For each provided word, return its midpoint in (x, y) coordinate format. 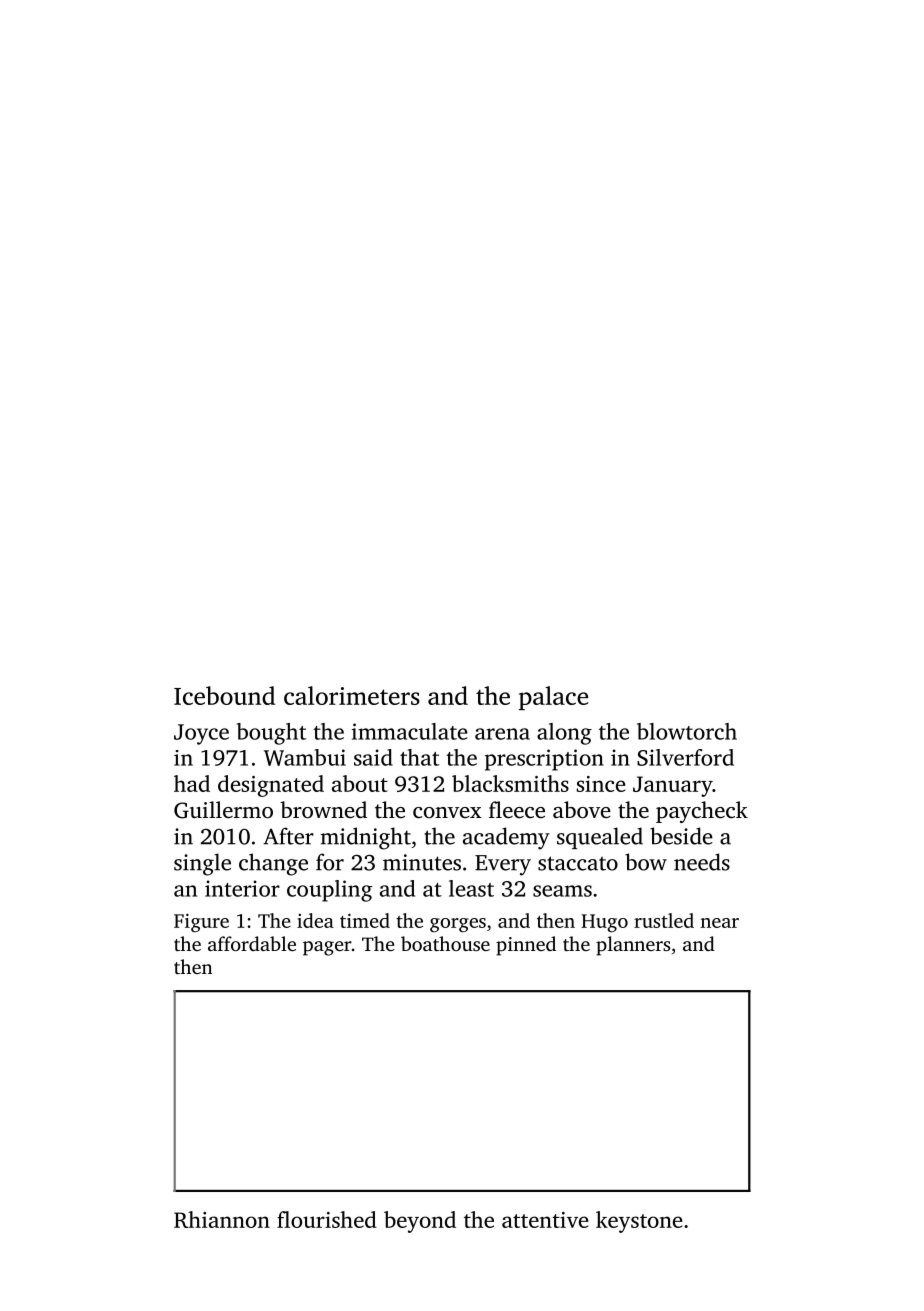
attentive (545, 1220)
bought (271, 734)
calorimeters (352, 695)
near (719, 923)
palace (553, 698)
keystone (639, 1222)
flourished (327, 1219)
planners (633, 946)
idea (315, 920)
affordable (252, 943)
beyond (420, 1222)
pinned (526, 946)
